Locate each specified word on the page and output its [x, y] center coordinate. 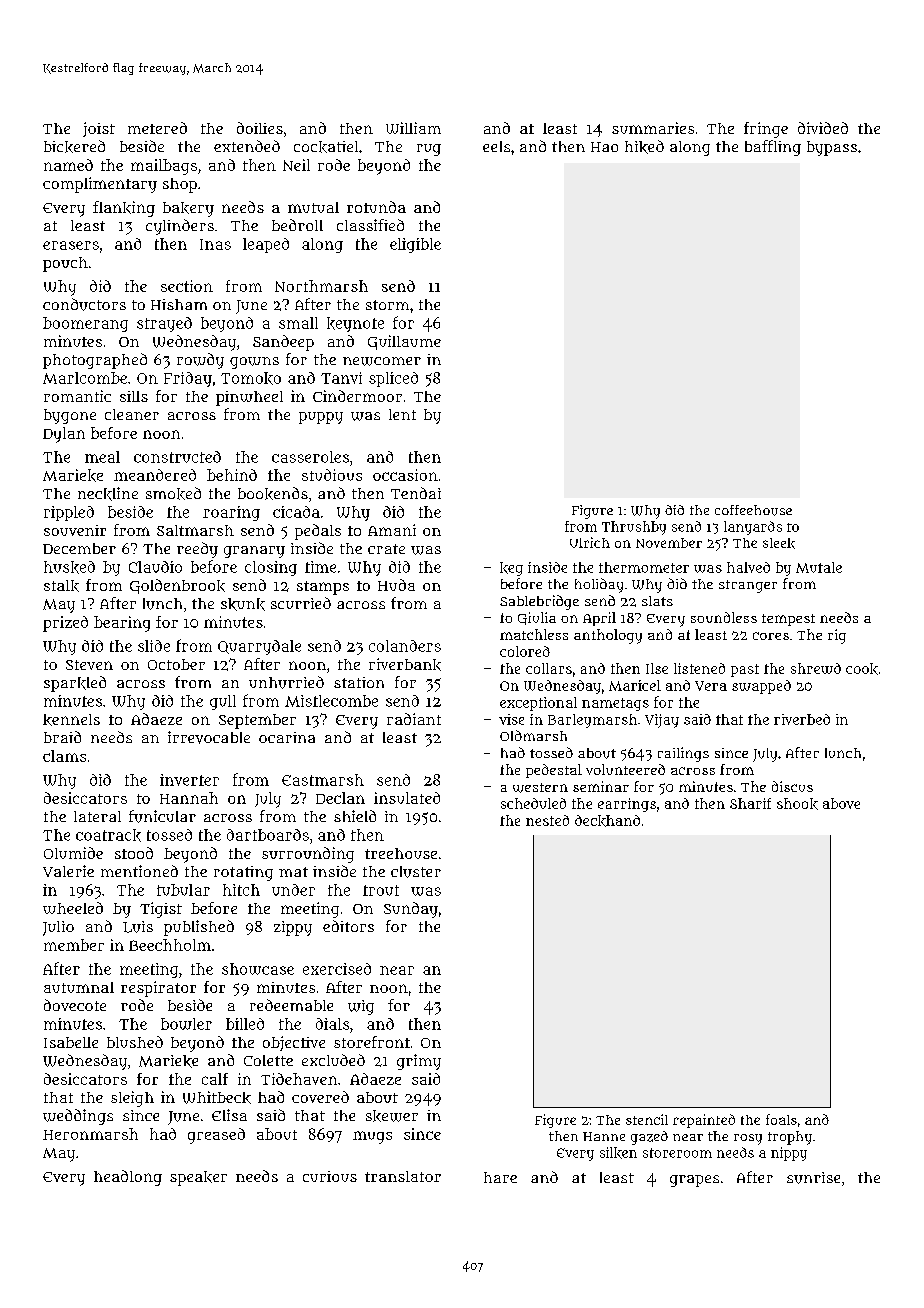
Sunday [411, 910]
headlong [128, 1178]
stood [134, 853]
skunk [243, 604]
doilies [260, 128]
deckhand [607, 821]
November [669, 543]
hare [500, 1177]
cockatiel [326, 147]
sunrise [813, 1178]
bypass [832, 148]
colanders [405, 646]
